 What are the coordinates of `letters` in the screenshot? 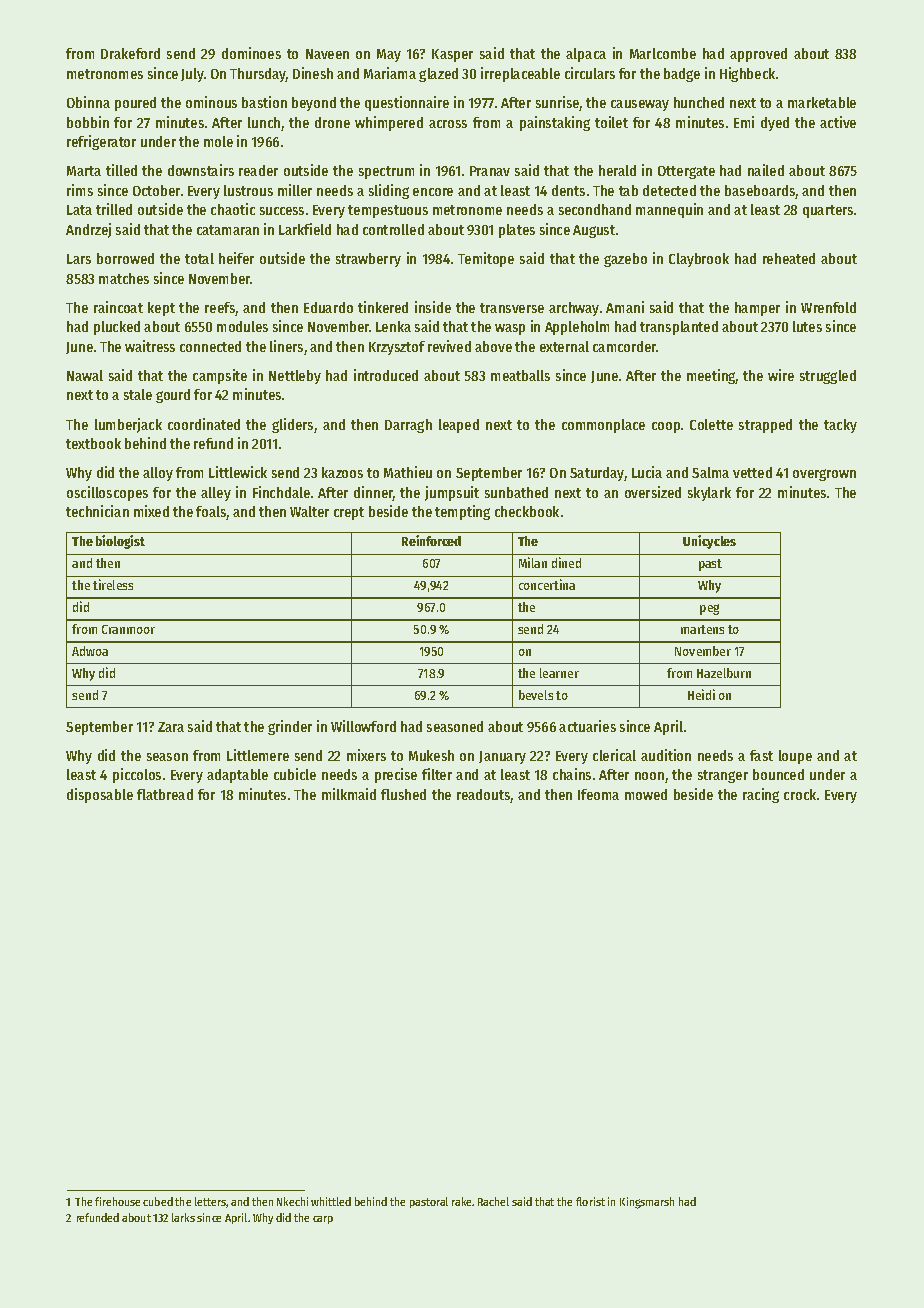 It's located at (210, 1201).
